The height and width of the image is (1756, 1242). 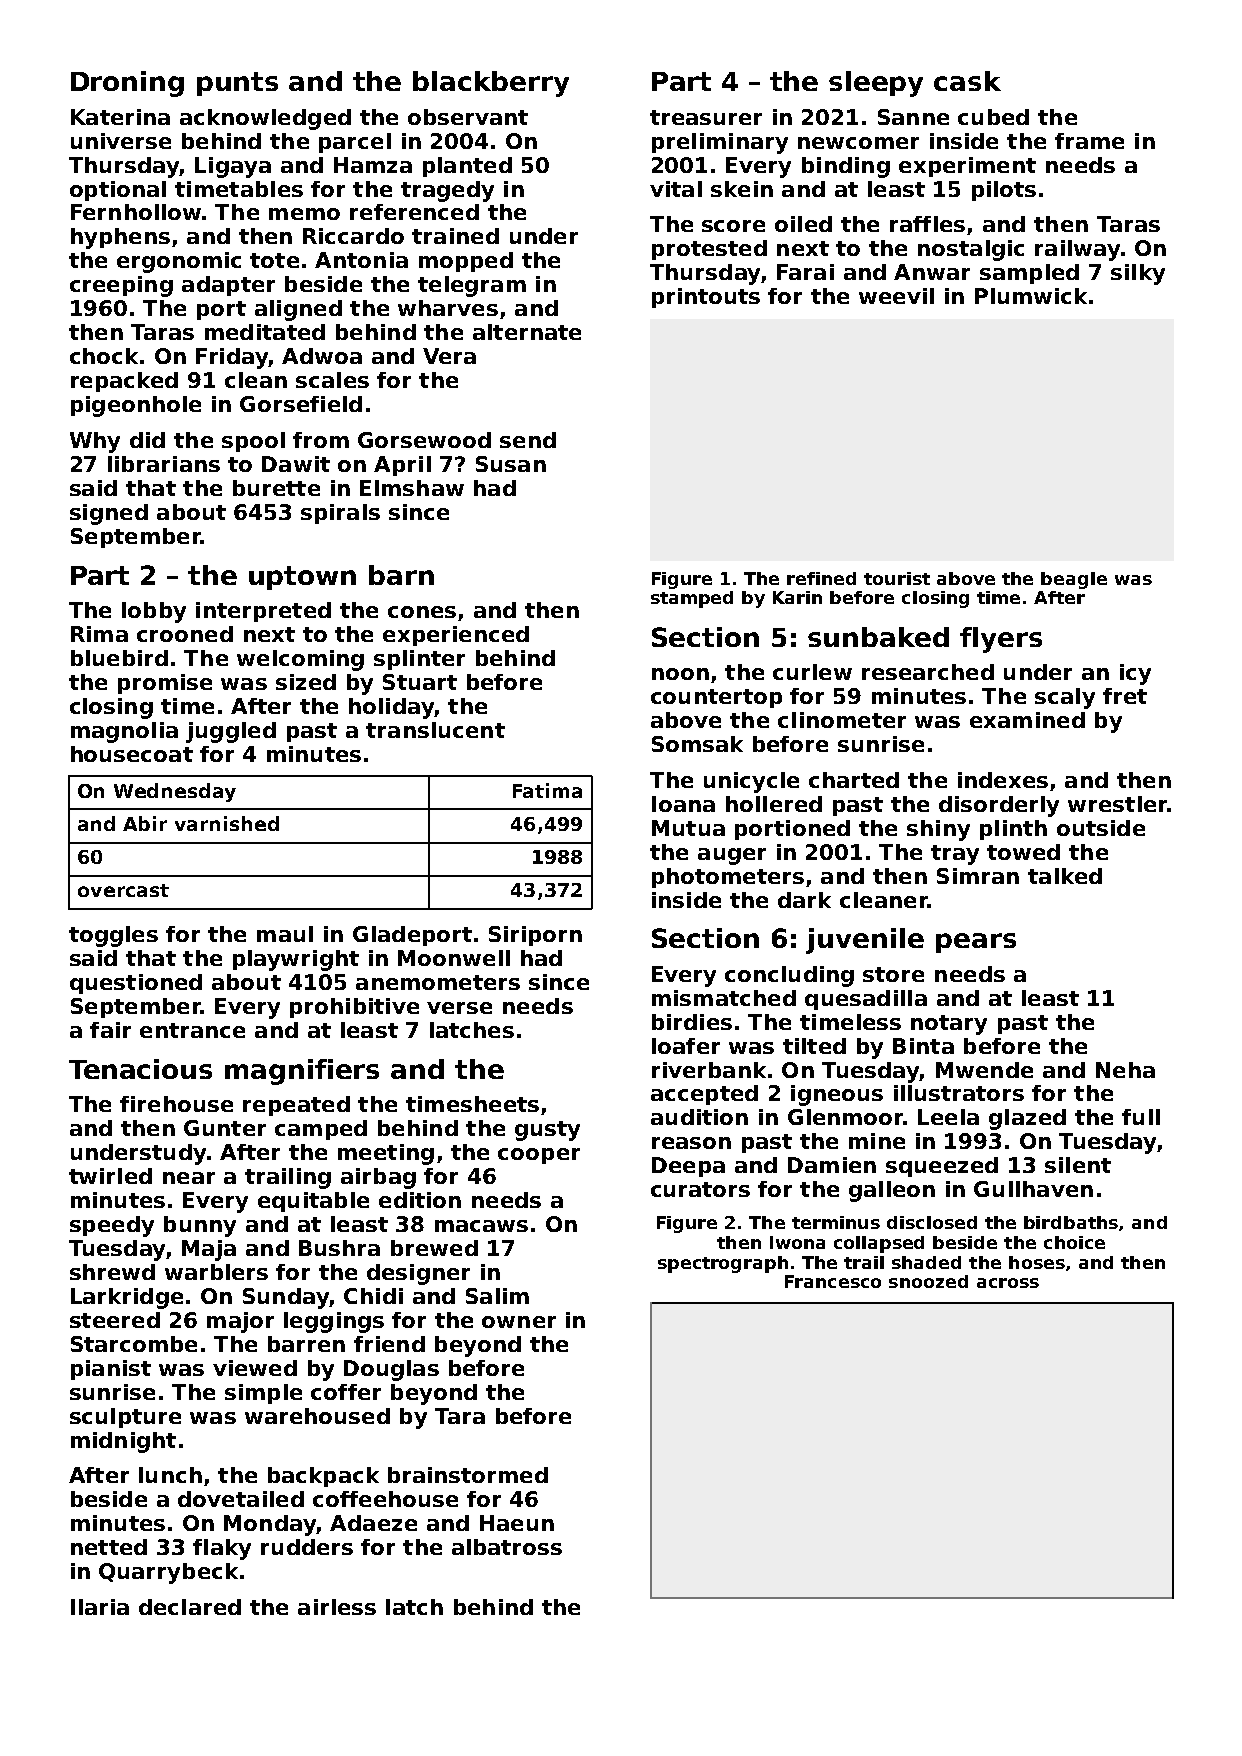 I want to click on airless, so click(x=337, y=1607).
